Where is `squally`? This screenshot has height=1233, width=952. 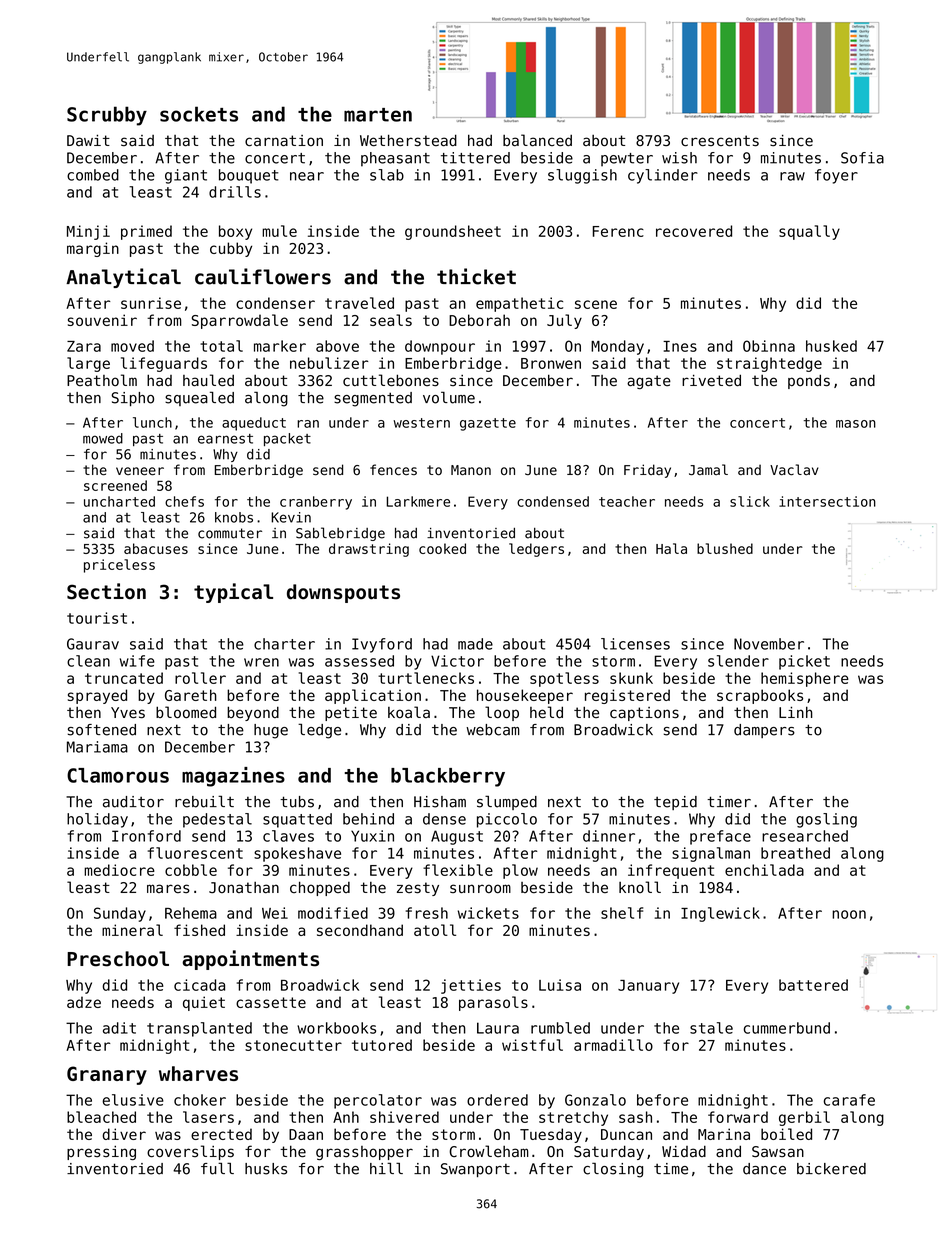 squally is located at coordinates (809, 232).
